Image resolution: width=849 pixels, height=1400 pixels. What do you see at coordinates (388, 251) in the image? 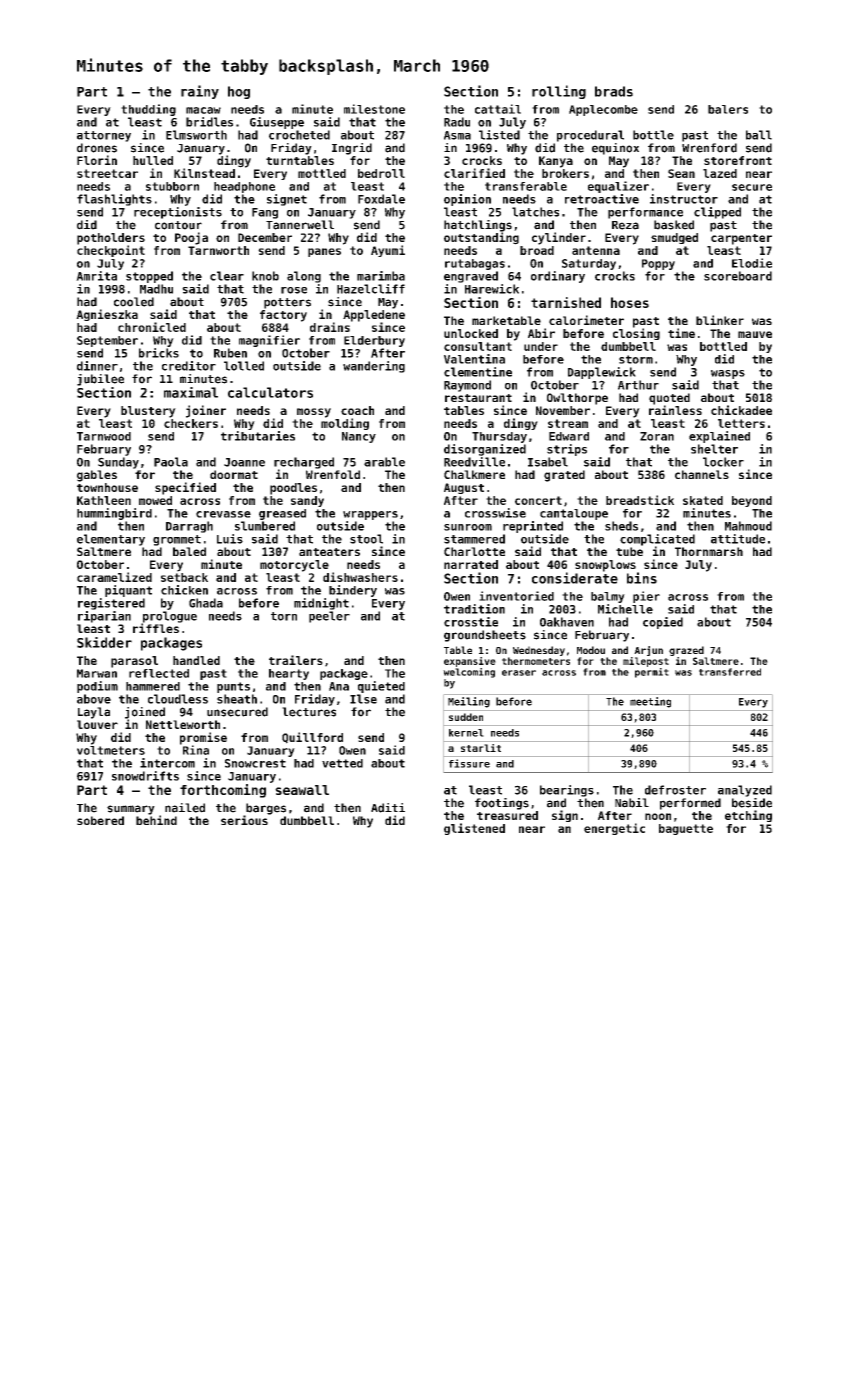
I see `Ayumi` at bounding box center [388, 251].
